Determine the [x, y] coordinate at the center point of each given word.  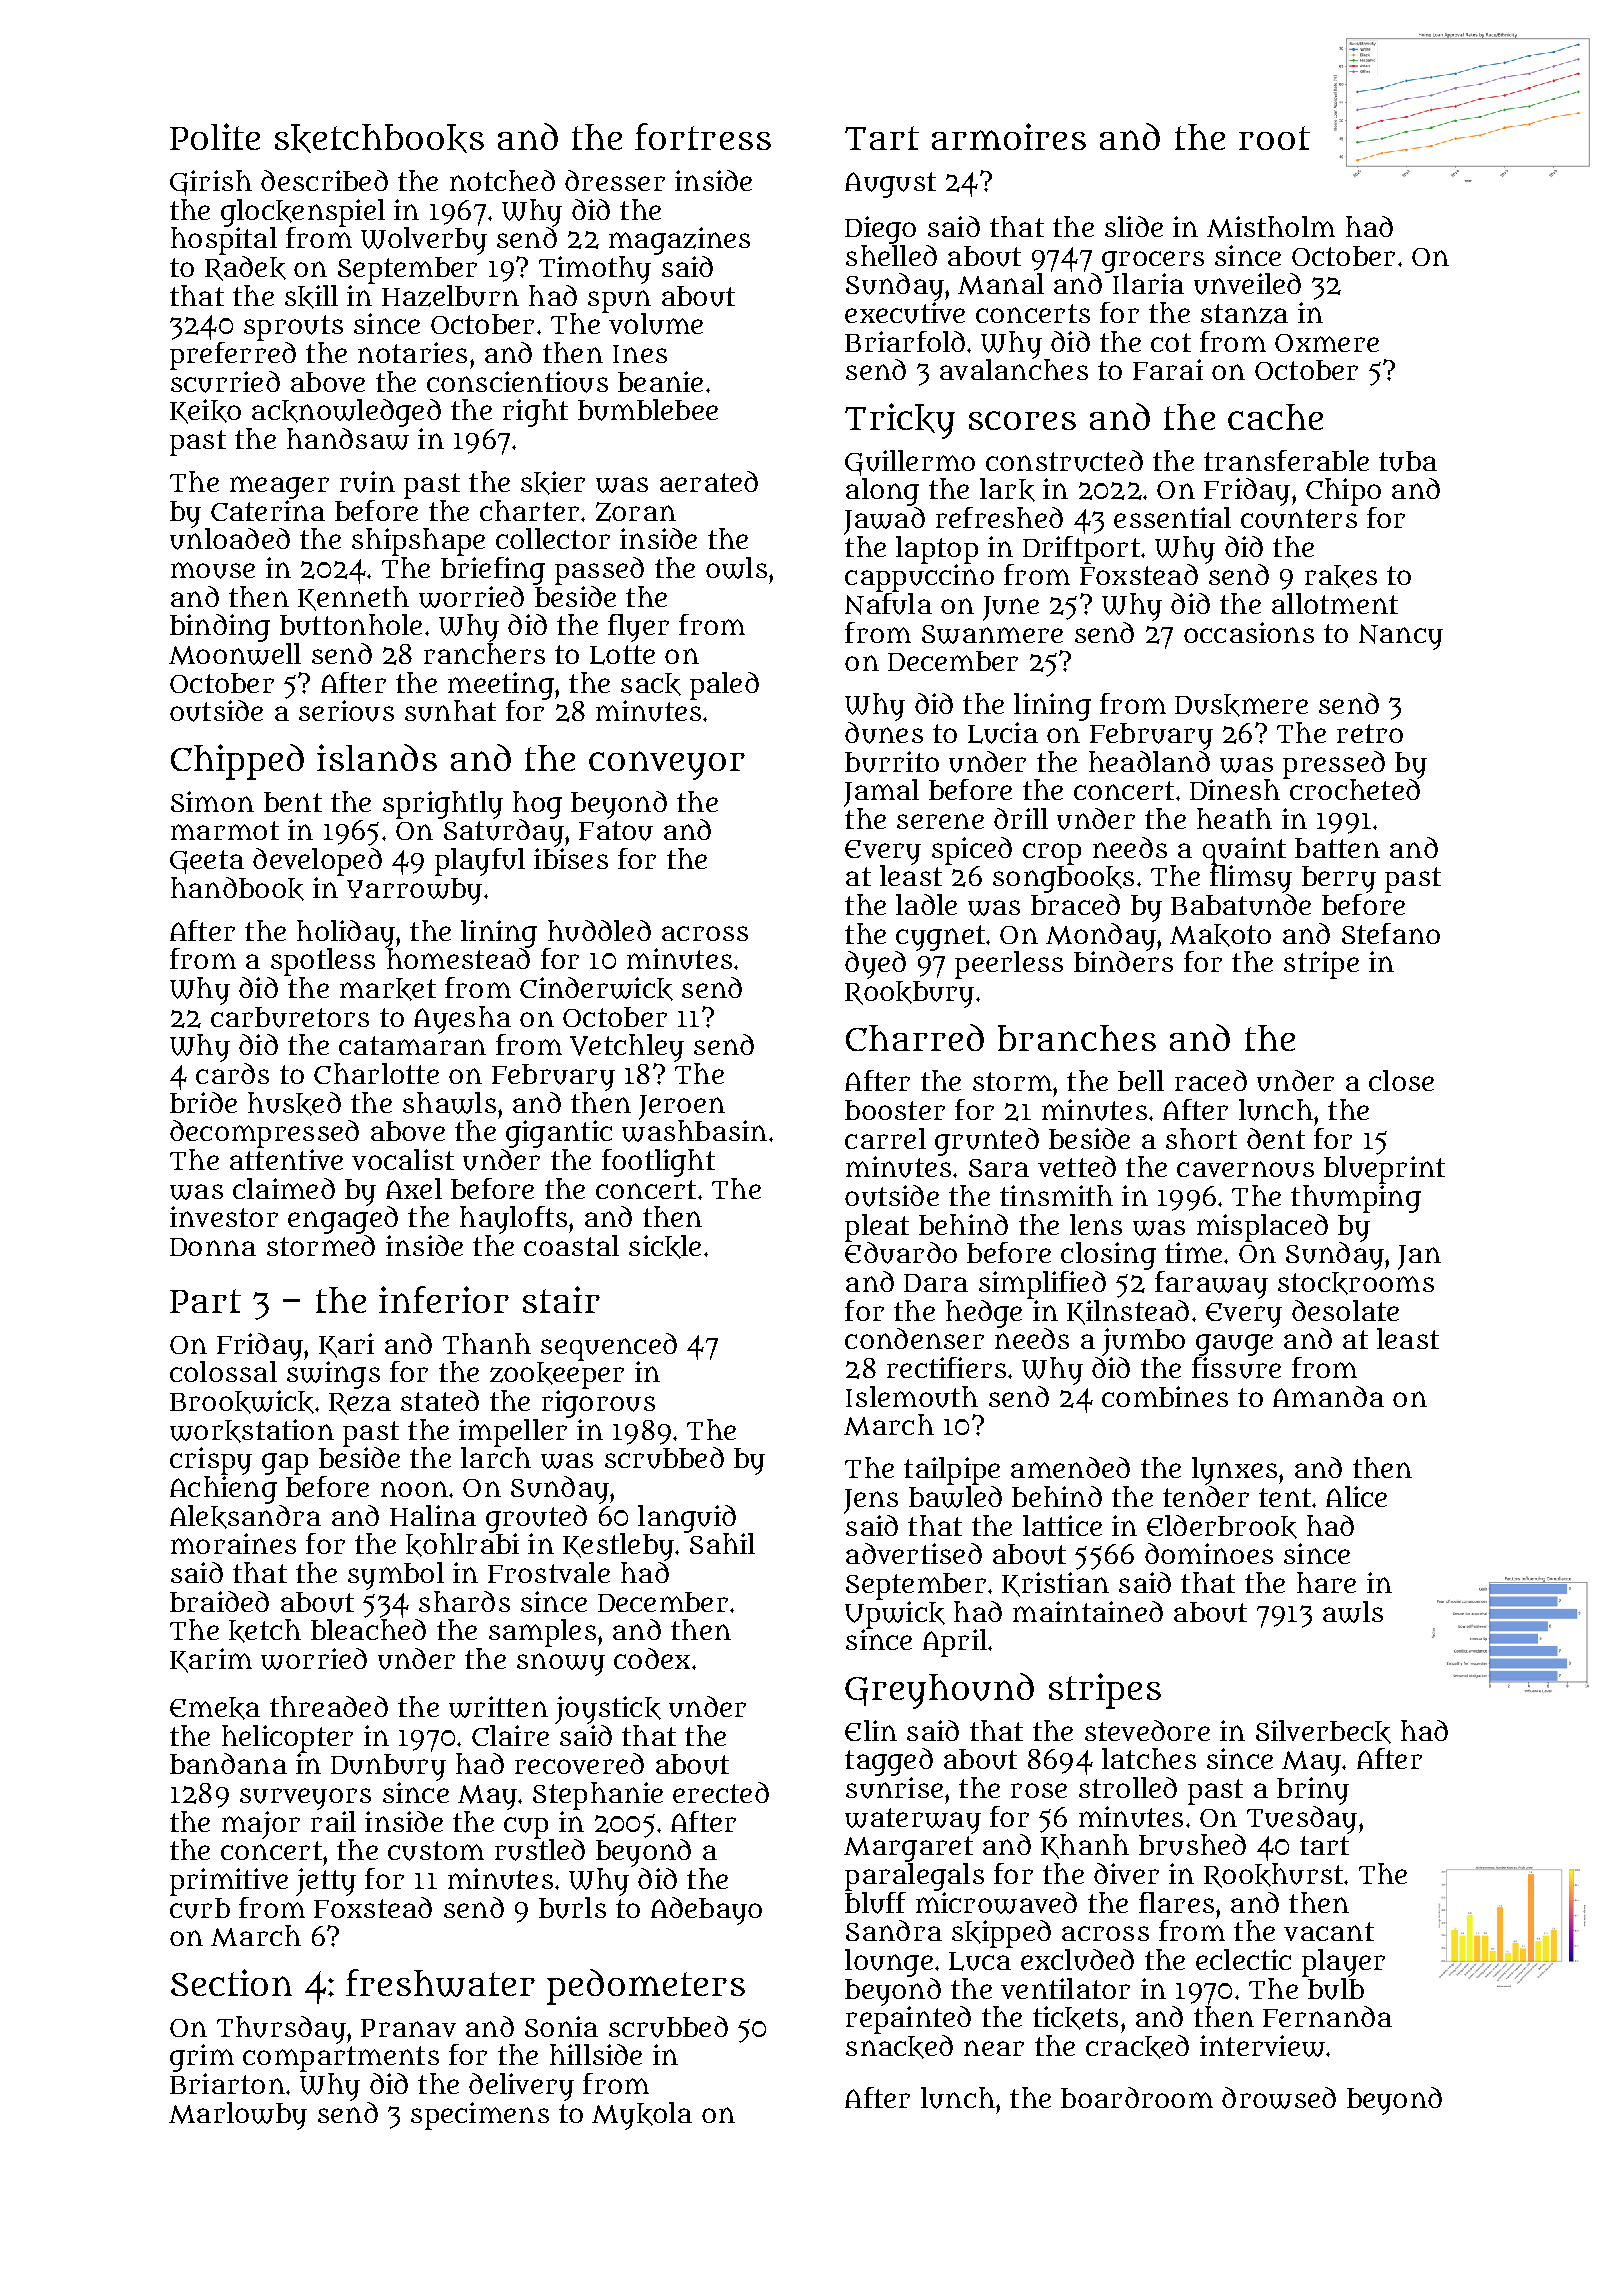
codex [652, 1658]
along [882, 492]
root [1274, 138]
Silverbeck [1323, 1732]
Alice [1356, 1496]
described [324, 180]
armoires [1009, 136]
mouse [213, 570]
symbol [396, 1576]
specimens [480, 2116]
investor [224, 1216]
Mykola [642, 2116]
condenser [914, 1338]
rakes [1341, 576]
